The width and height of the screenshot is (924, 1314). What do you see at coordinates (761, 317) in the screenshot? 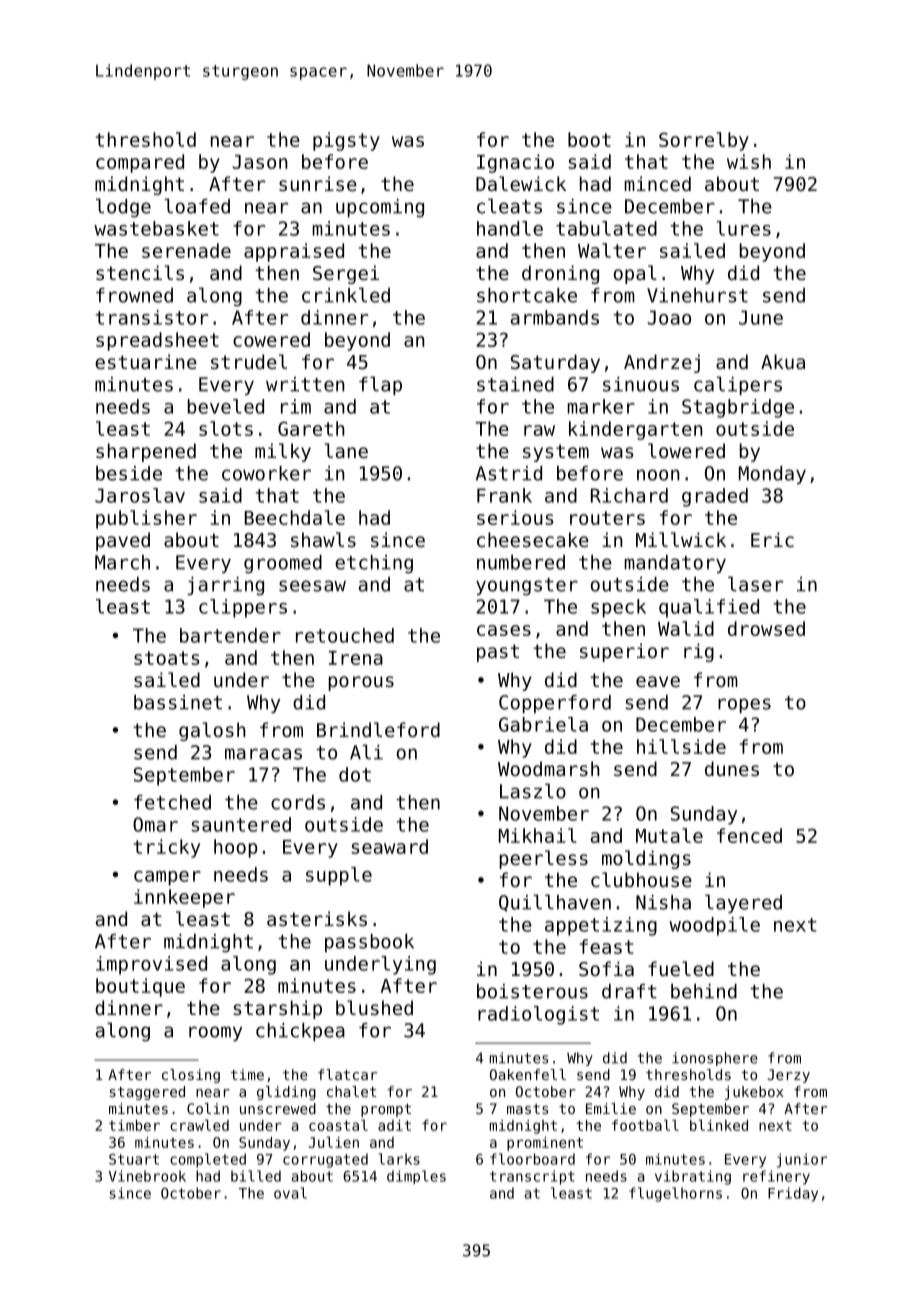
I see `June` at bounding box center [761, 317].
